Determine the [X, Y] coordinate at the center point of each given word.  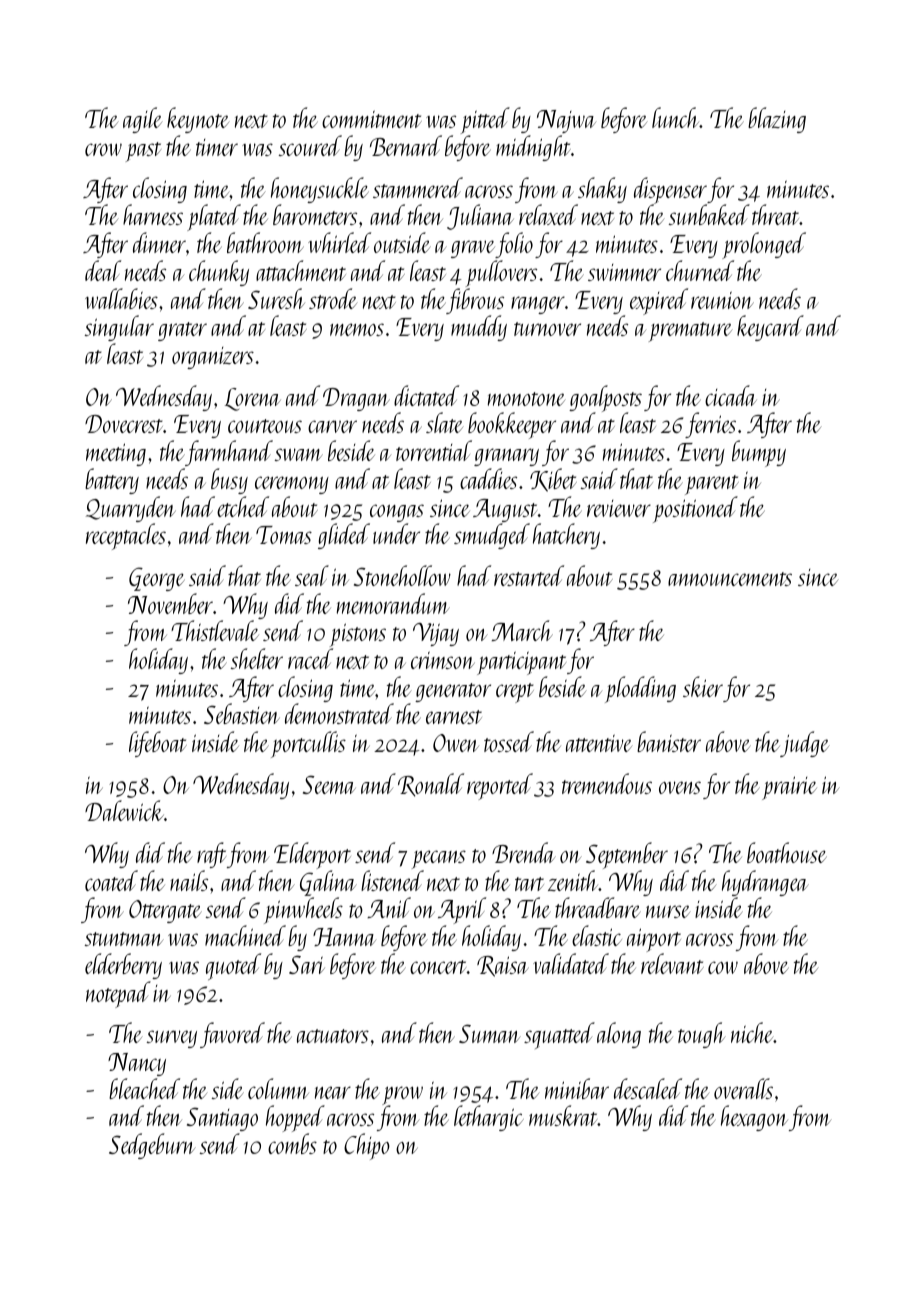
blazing [777, 120]
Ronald [431, 785]
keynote [198, 120]
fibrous [475, 301]
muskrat [563, 1115]
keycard [770, 328]
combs [292, 1144]
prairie [789, 788]
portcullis [308, 744]
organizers [213, 358]
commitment [372, 119]
